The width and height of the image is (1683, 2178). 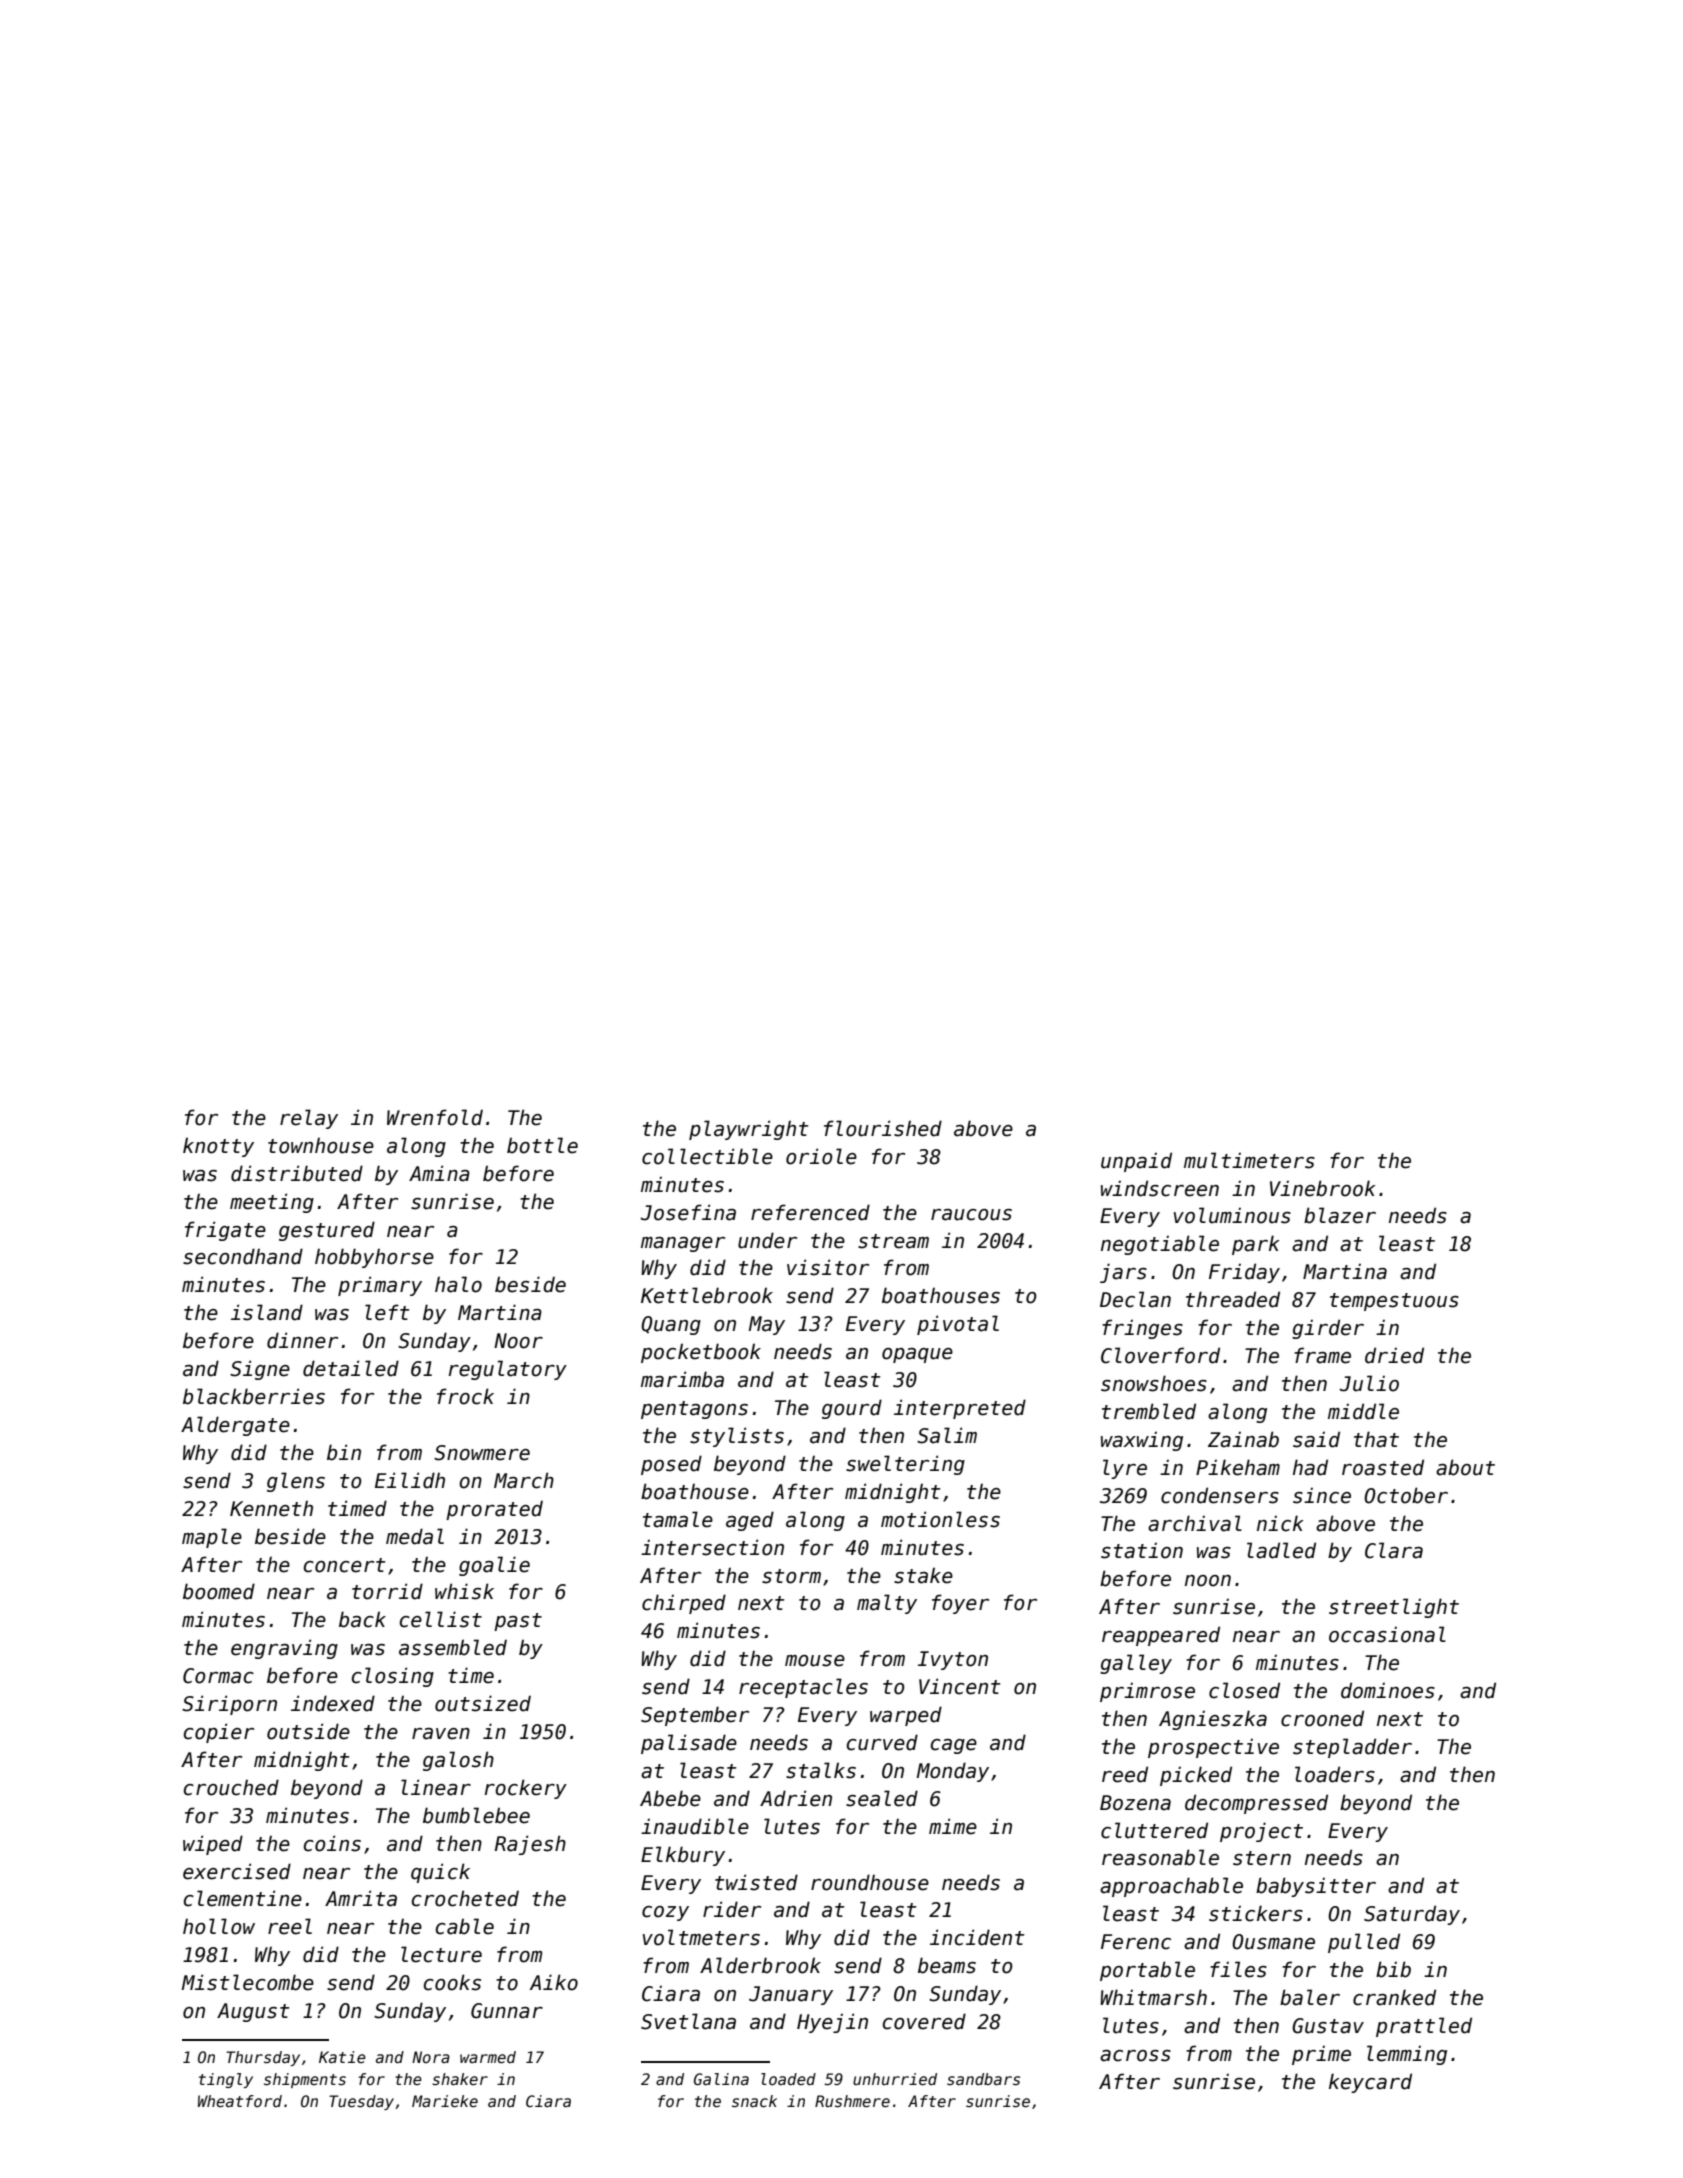 What do you see at coordinates (953, 1826) in the image?
I see `mime` at bounding box center [953, 1826].
